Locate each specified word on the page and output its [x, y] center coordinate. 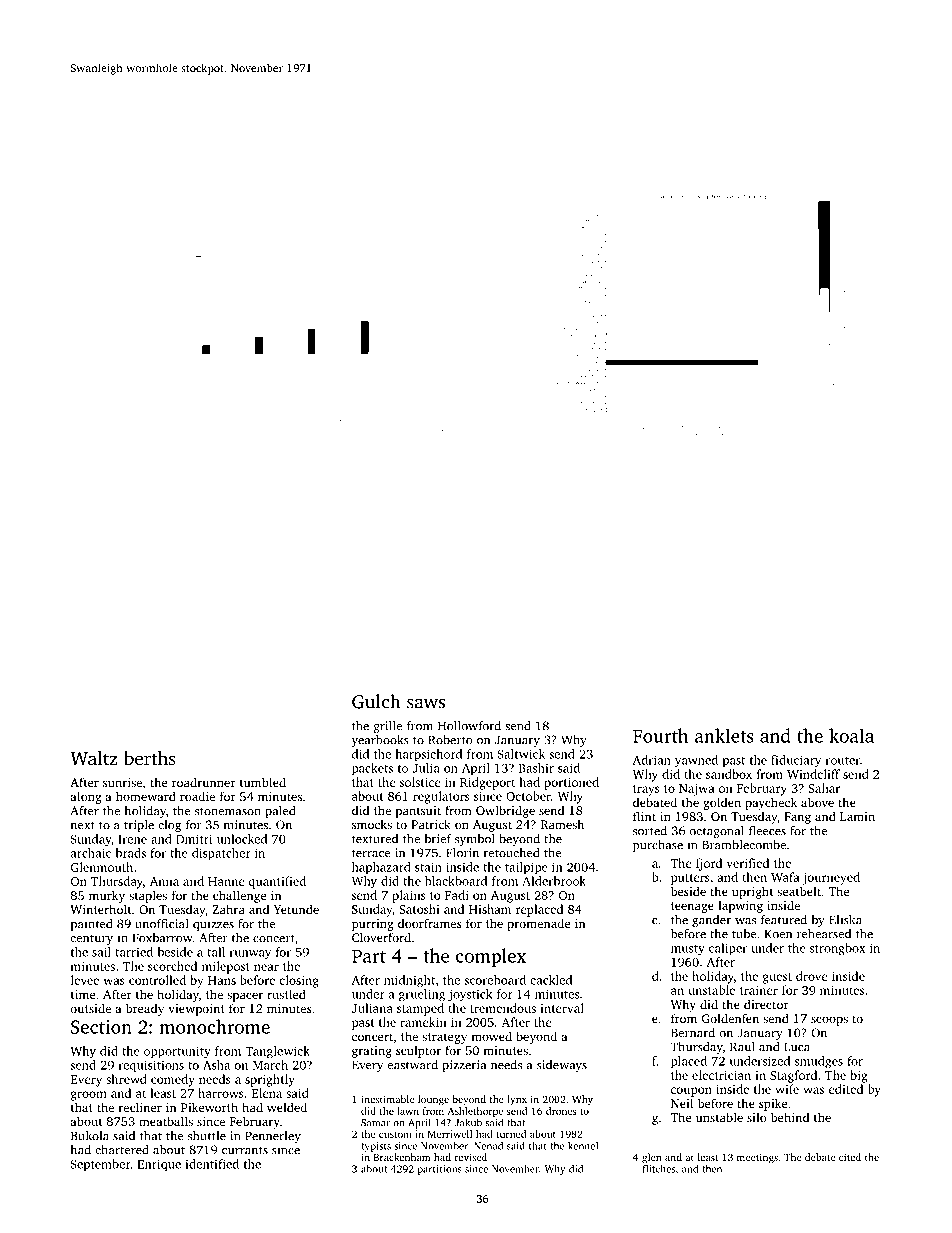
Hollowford [469, 726]
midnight [409, 981]
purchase [658, 846]
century [91, 939]
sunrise [122, 782]
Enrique [159, 1165]
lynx [517, 1100]
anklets [724, 735]
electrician [721, 1075]
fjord [709, 864]
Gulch [376, 701]
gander [711, 921]
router [843, 761]
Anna [164, 881]
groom [89, 1096]
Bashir [536, 768]
